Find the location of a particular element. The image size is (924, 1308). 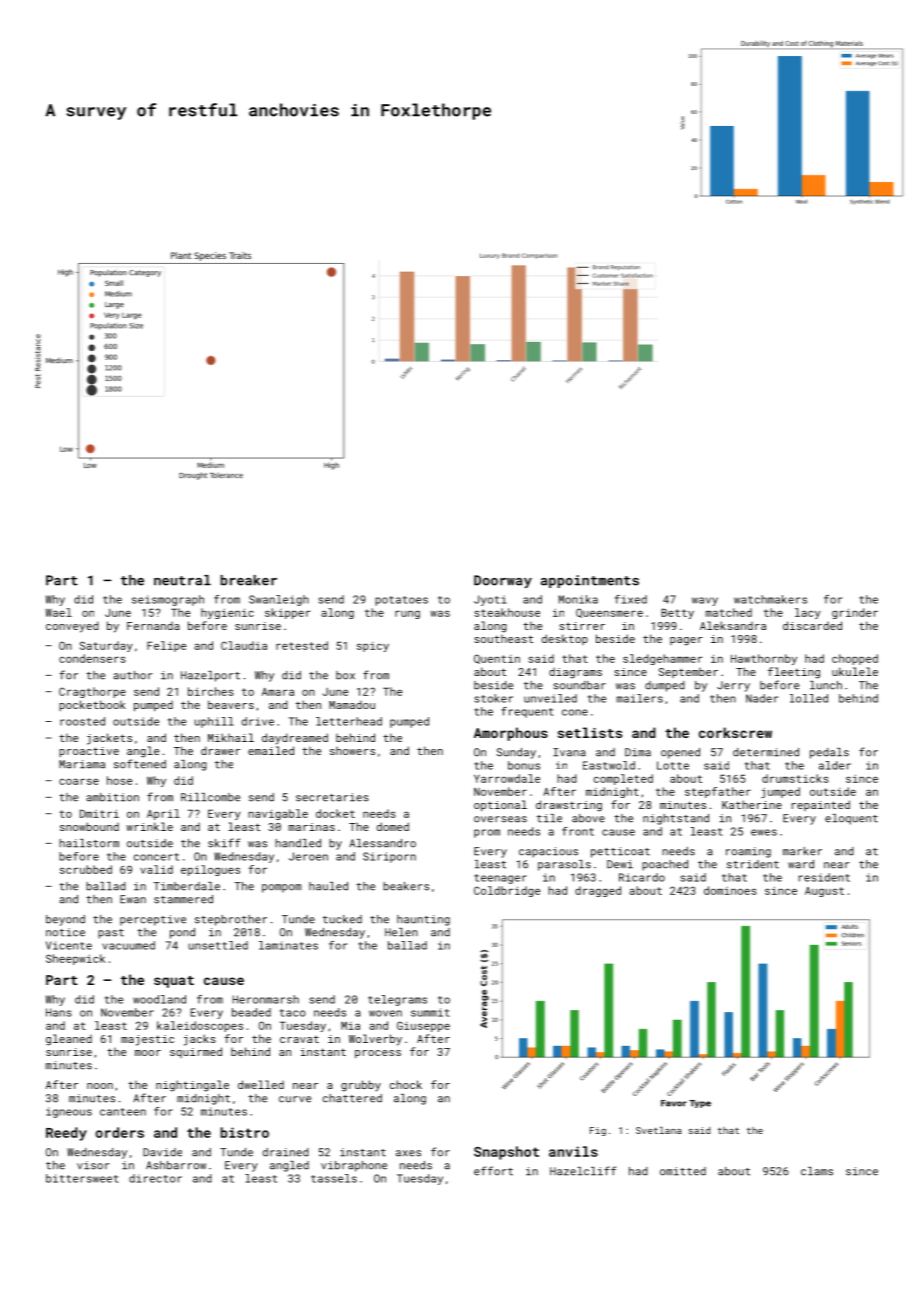

tucked is located at coordinates (342, 919).
